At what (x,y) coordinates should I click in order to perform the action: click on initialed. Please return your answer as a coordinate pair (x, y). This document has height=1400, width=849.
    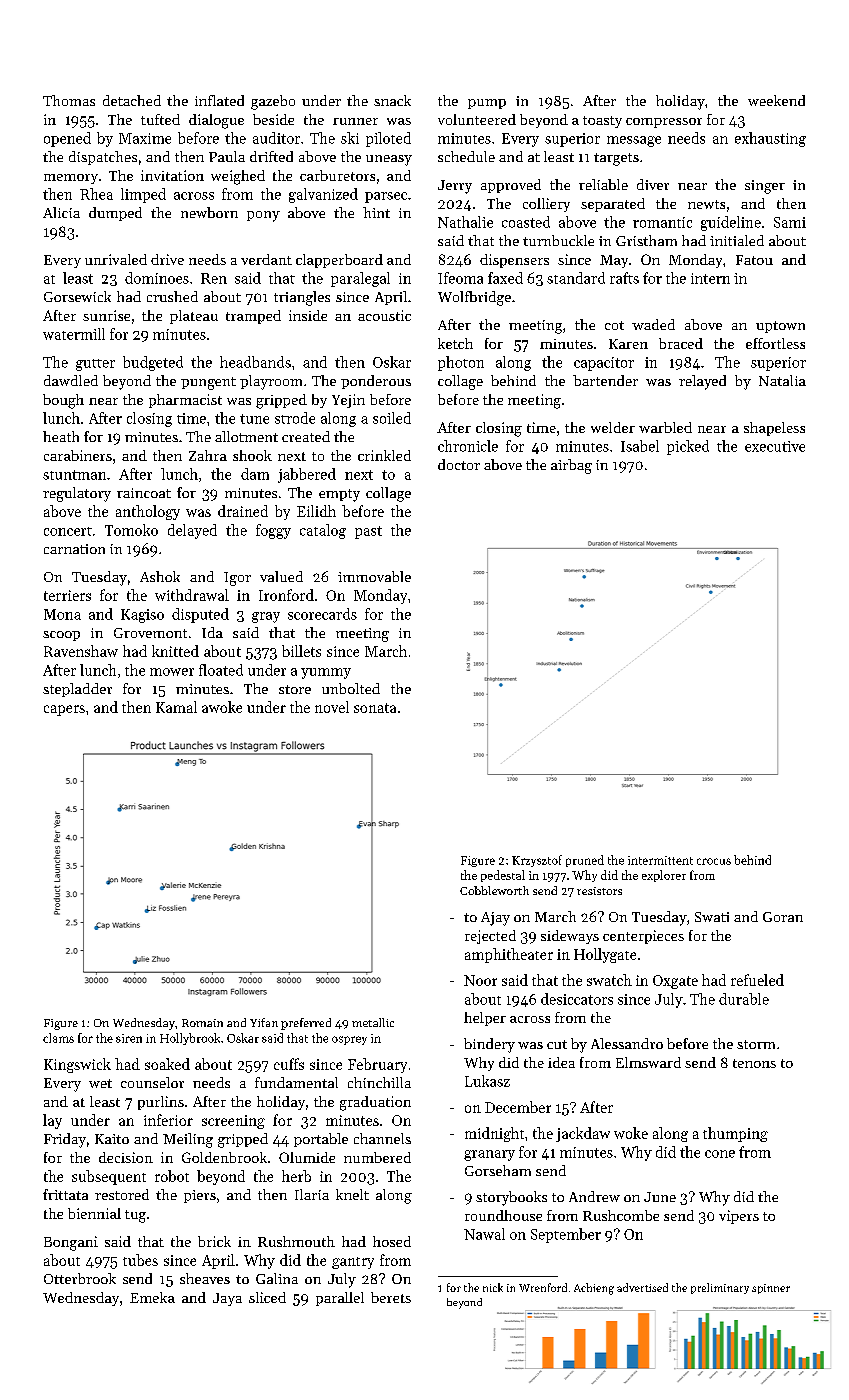
    Looking at the image, I should click on (737, 240).
